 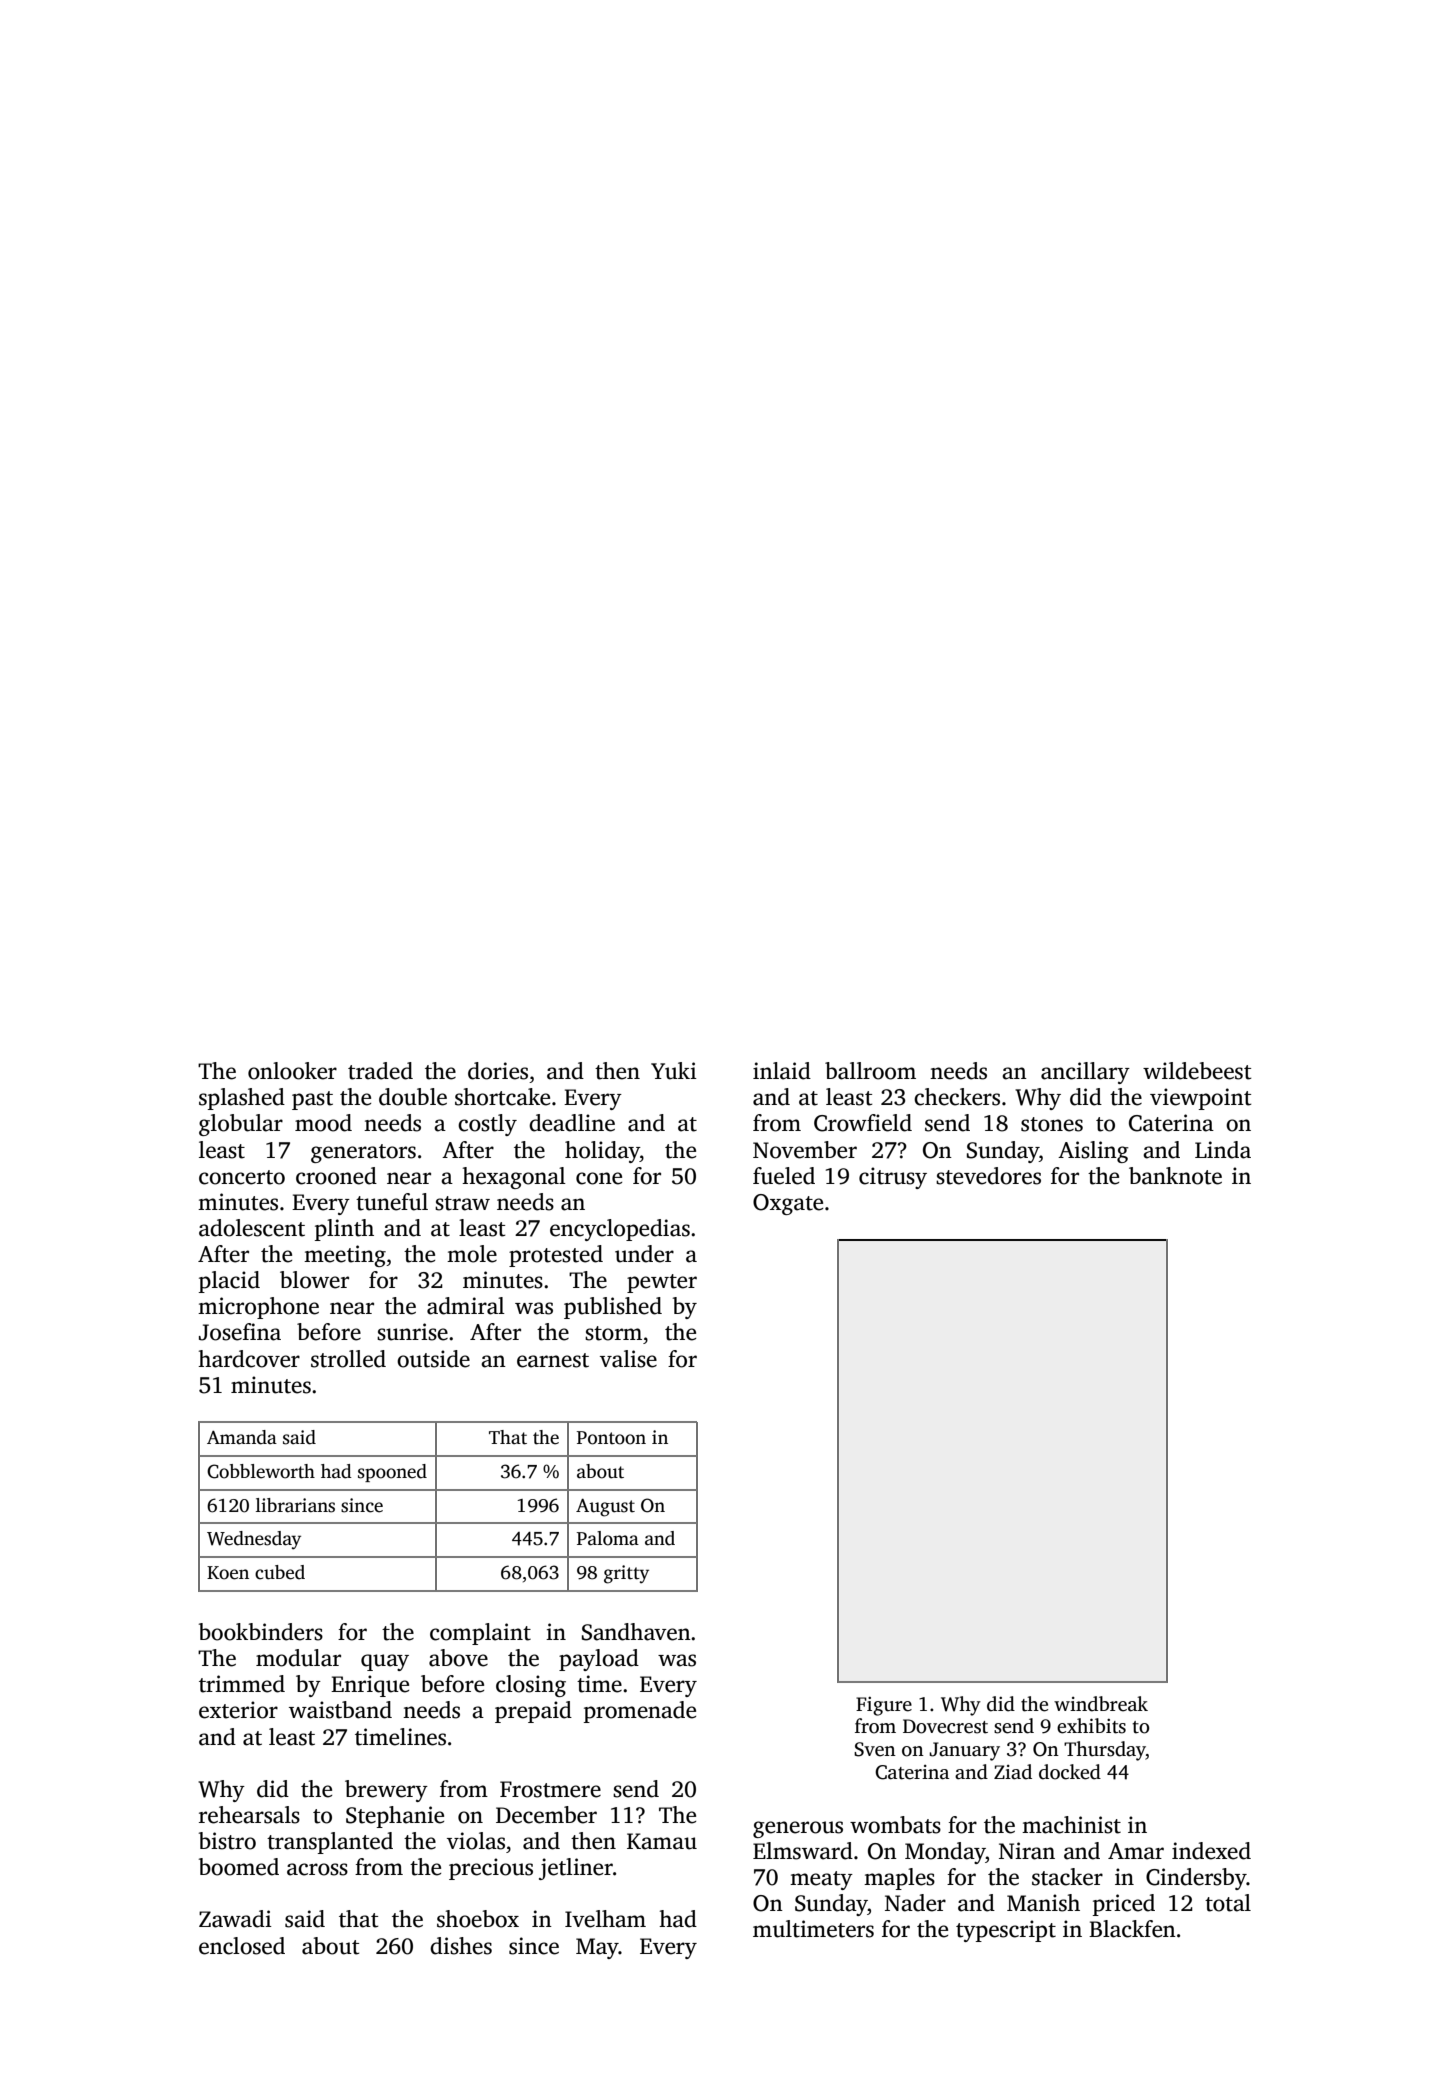 What do you see at coordinates (1223, 1150) in the image?
I see `Linda` at bounding box center [1223, 1150].
